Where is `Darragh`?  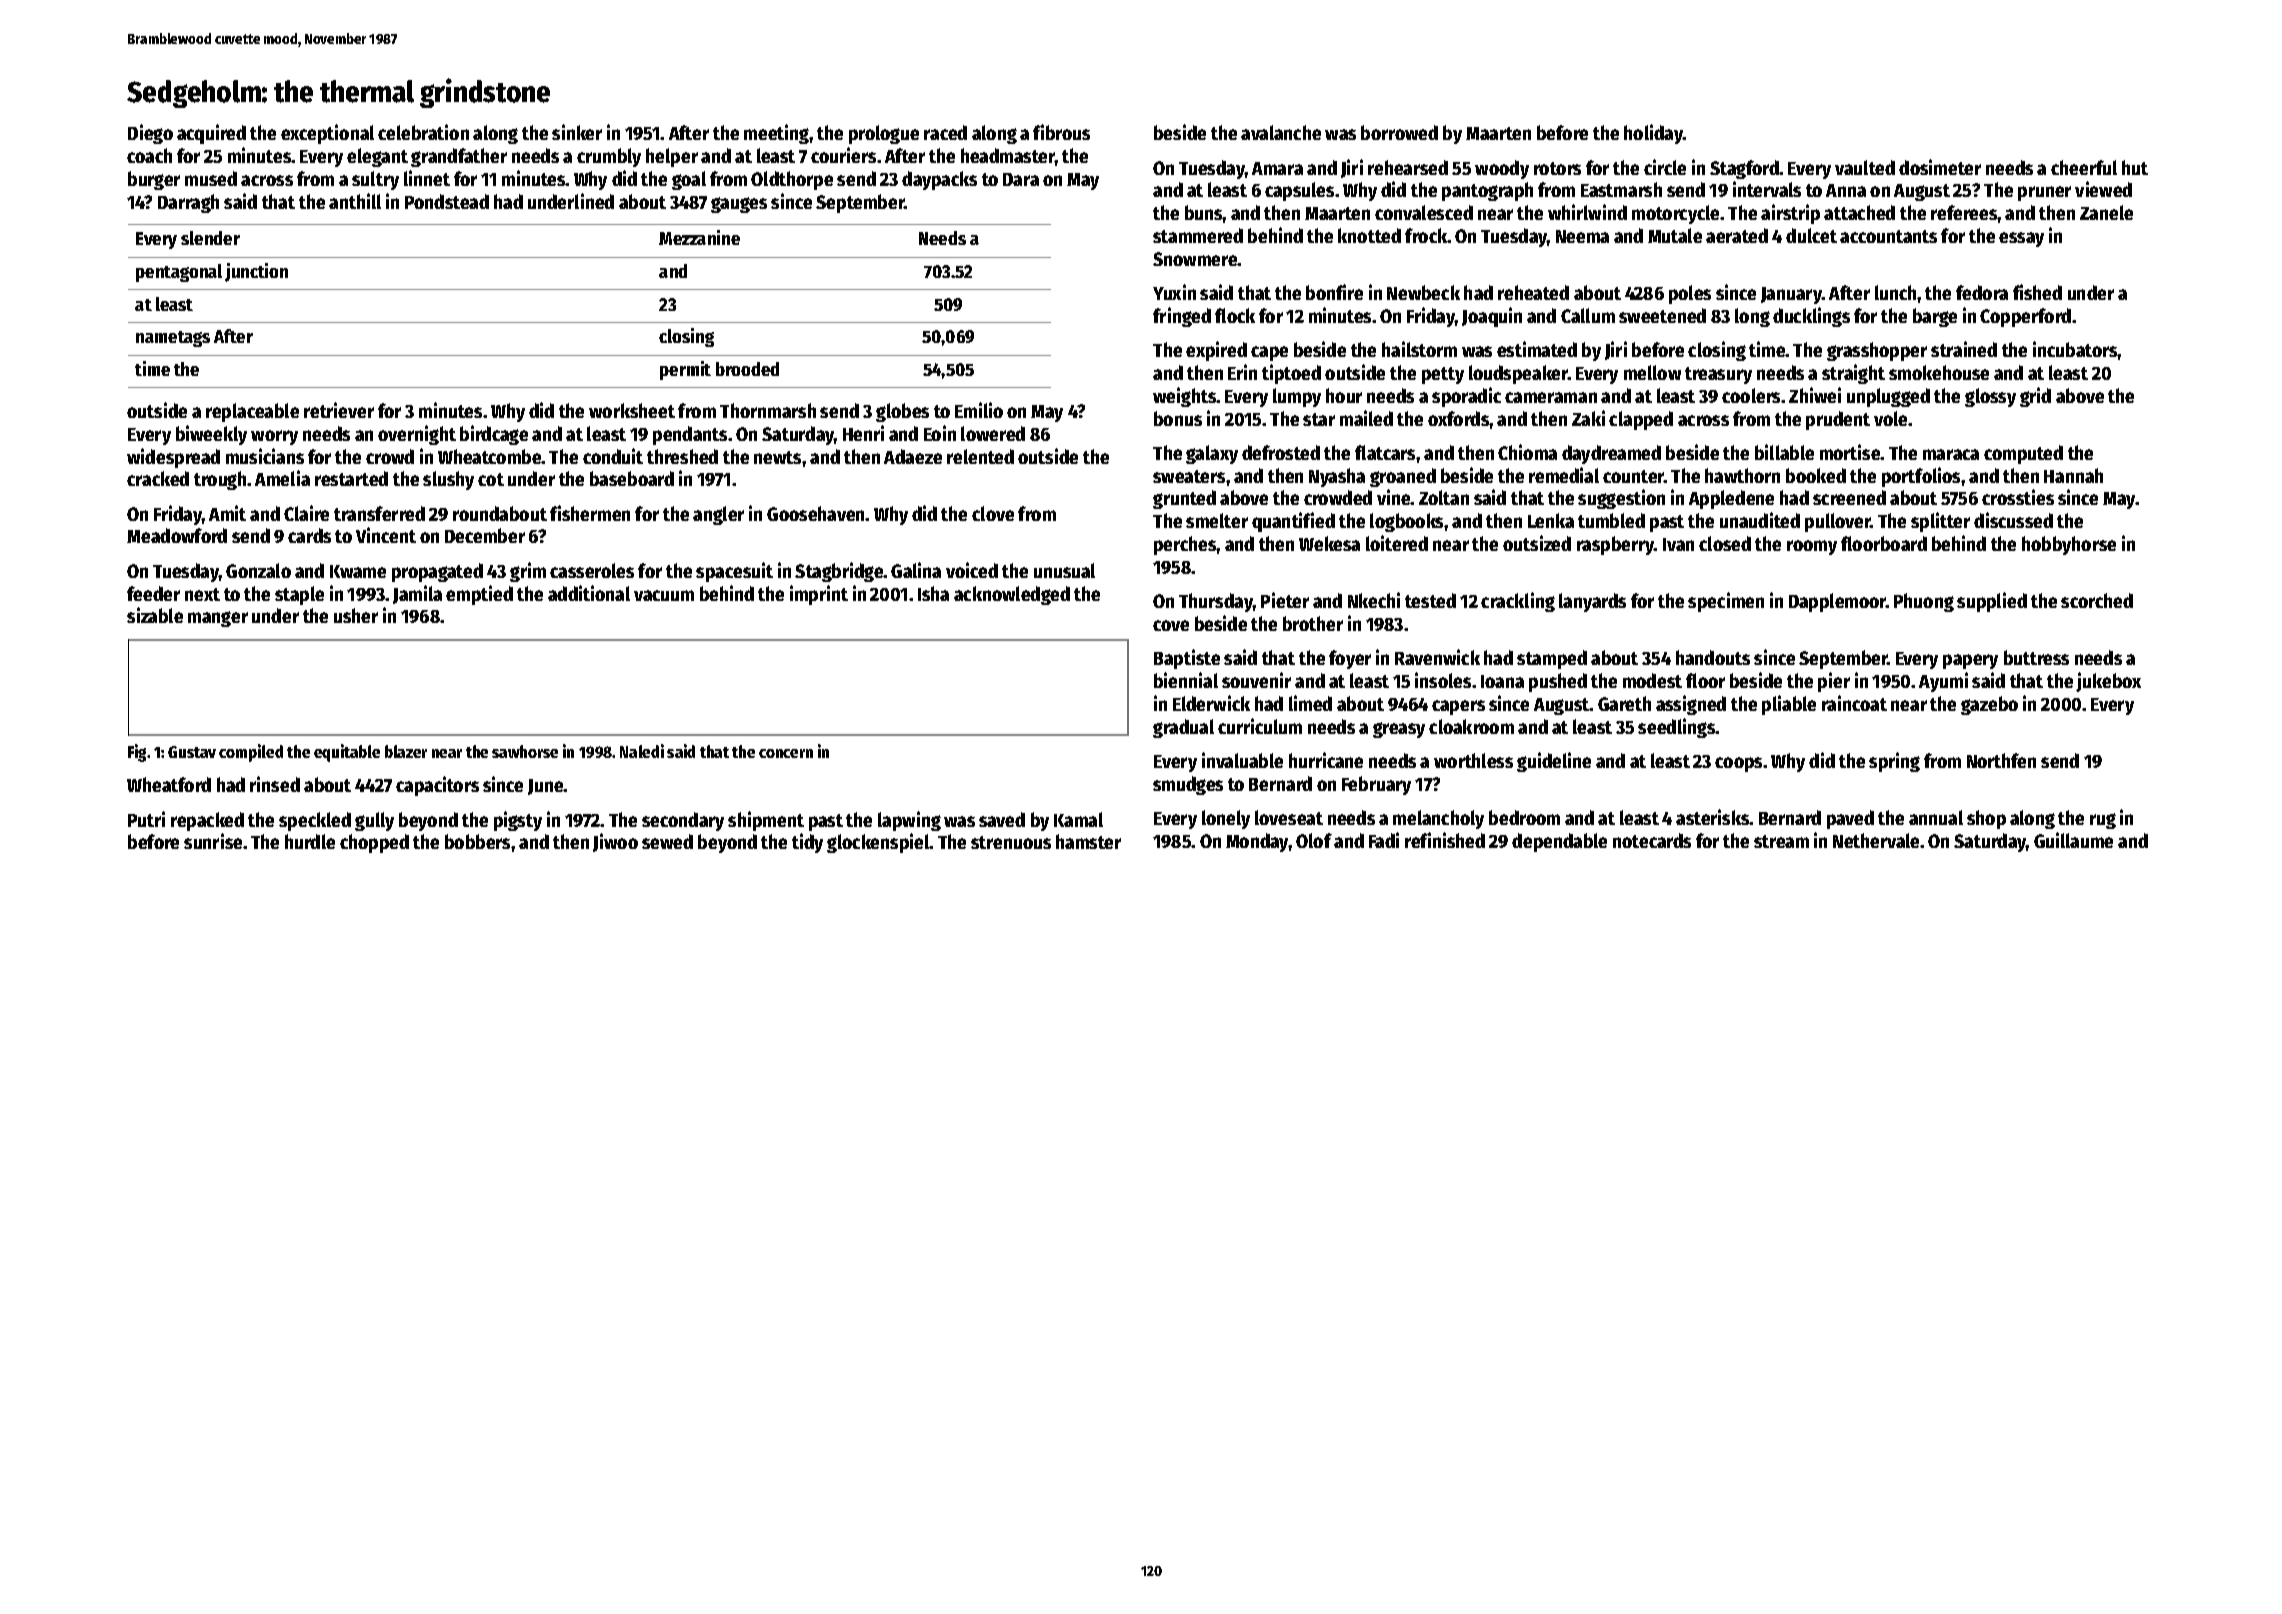 Darragh is located at coordinates (188, 203).
